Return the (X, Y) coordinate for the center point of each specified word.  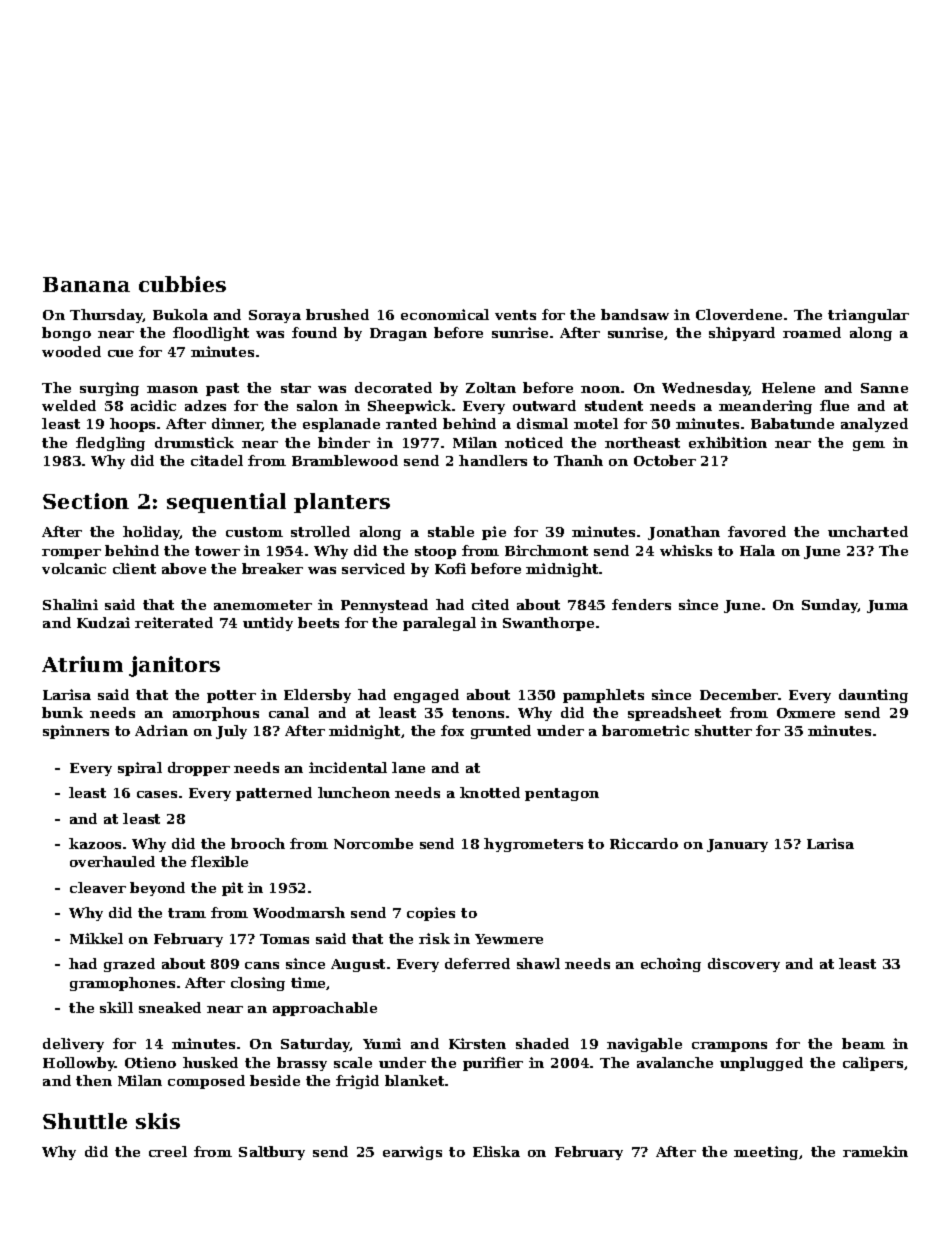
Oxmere (806, 713)
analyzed (874, 425)
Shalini (70, 604)
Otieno (150, 1062)
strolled (320, 531)
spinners (76, 732)
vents (515, 315)
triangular (868, 316)
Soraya (275, 316)
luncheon (354, 792)
